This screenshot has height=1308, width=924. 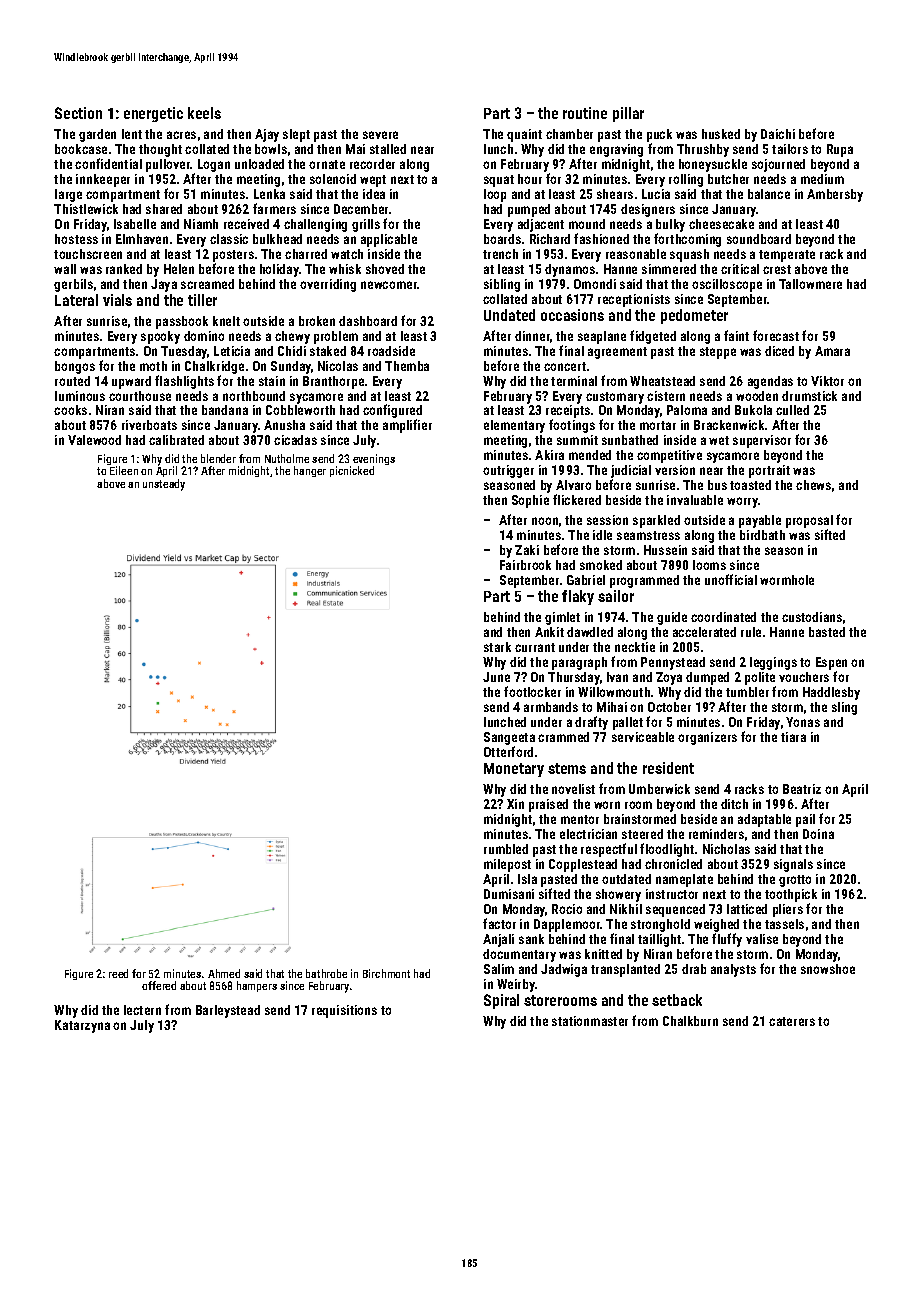 I want to click on Katarzyna, so click(x=82, y=1026).
